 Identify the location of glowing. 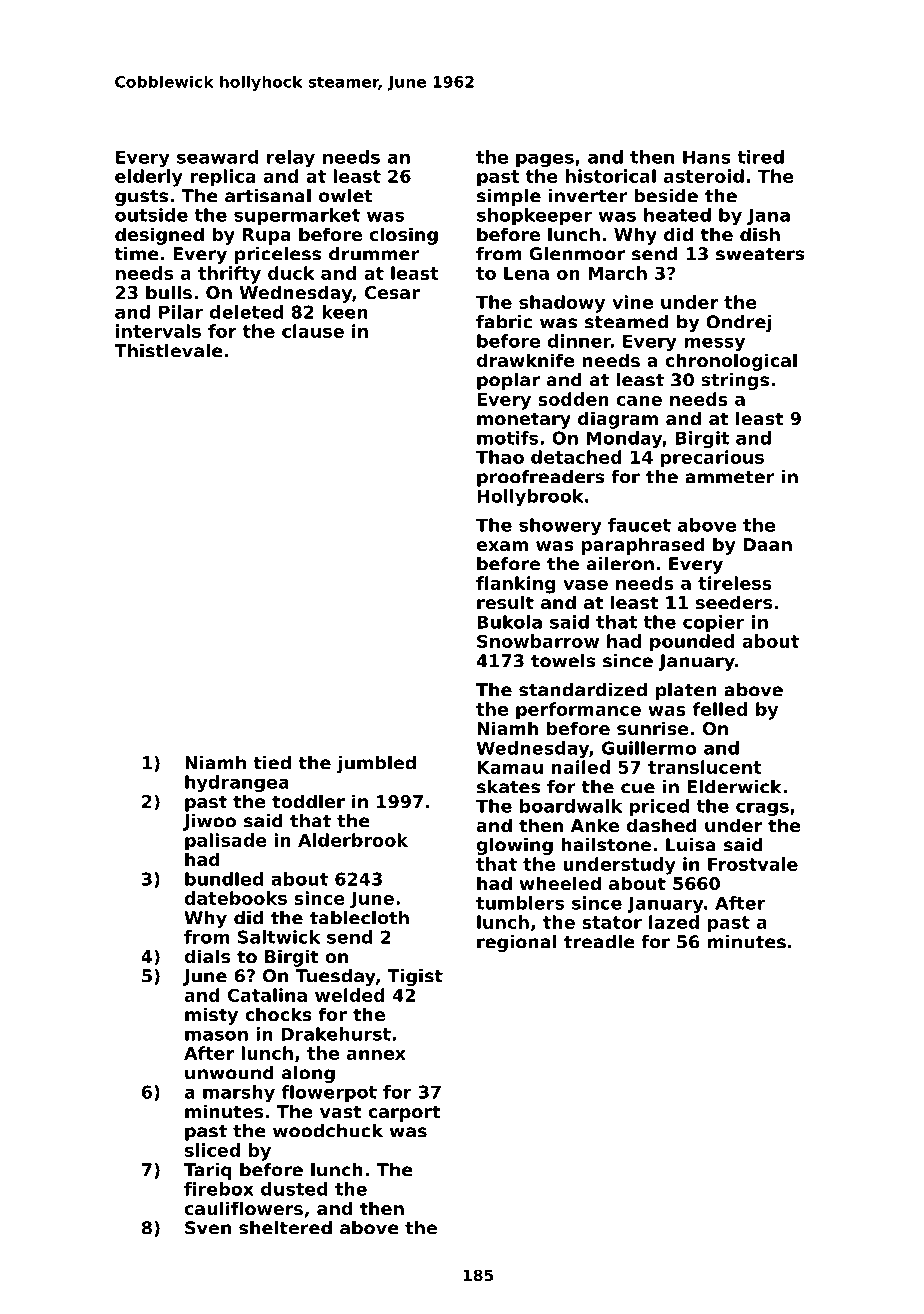
(515, 846).
